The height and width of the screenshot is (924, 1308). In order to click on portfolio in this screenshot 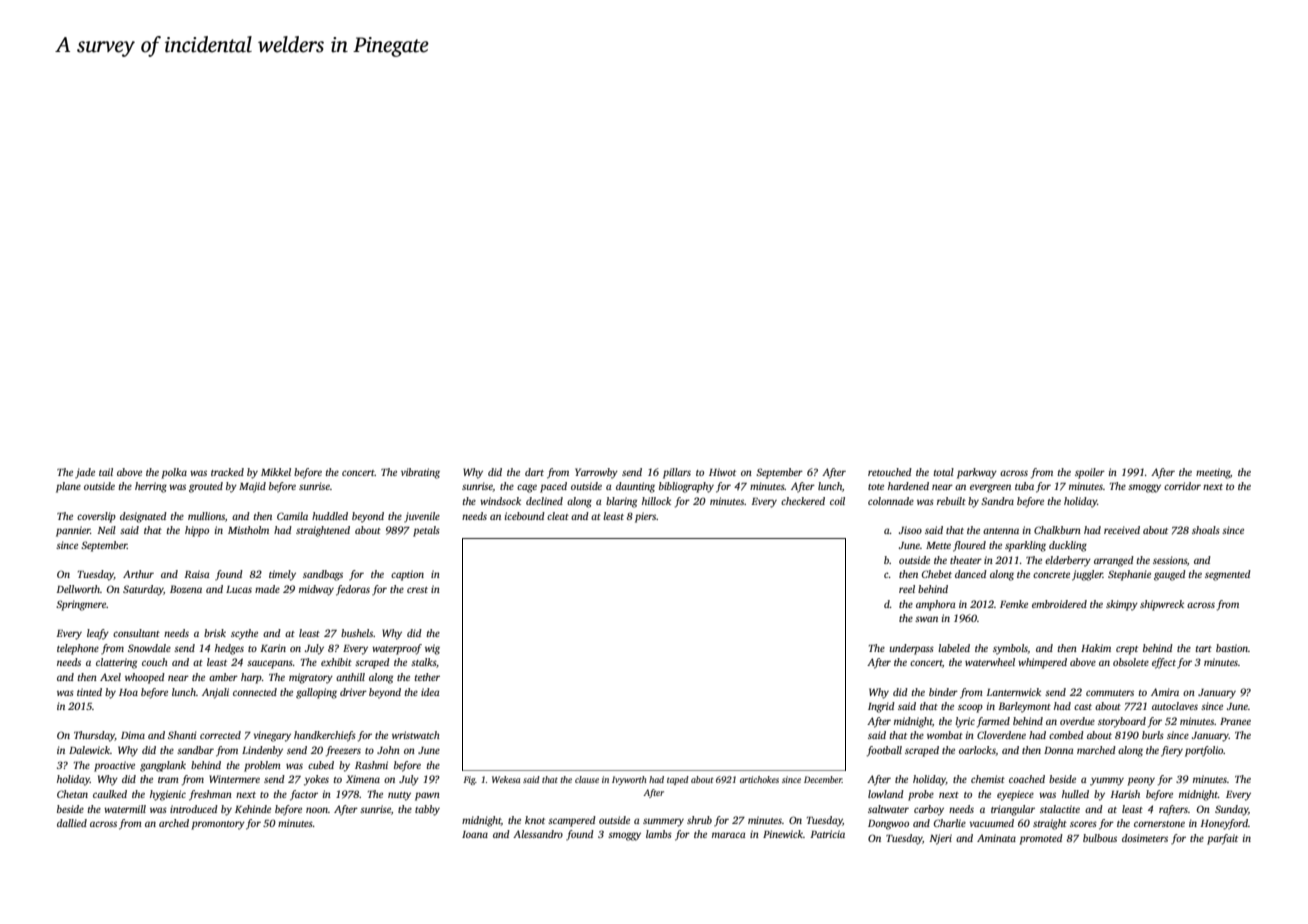, I will do `click(1204, 751)`.
